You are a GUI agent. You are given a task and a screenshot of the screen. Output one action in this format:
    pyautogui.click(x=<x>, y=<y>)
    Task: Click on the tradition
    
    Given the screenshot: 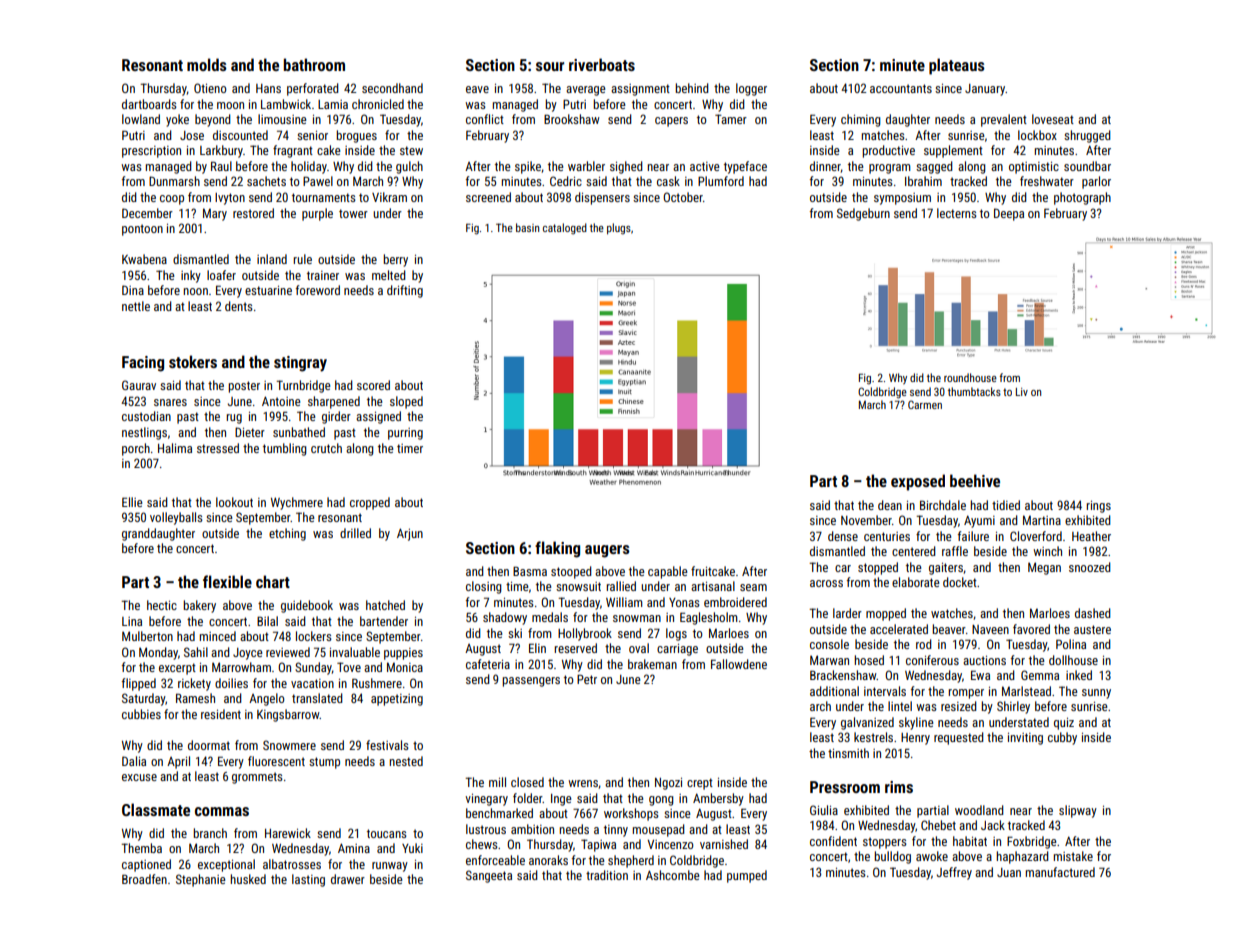 What is the action you would take?
    pyautogui.click(x=607, y=875)
